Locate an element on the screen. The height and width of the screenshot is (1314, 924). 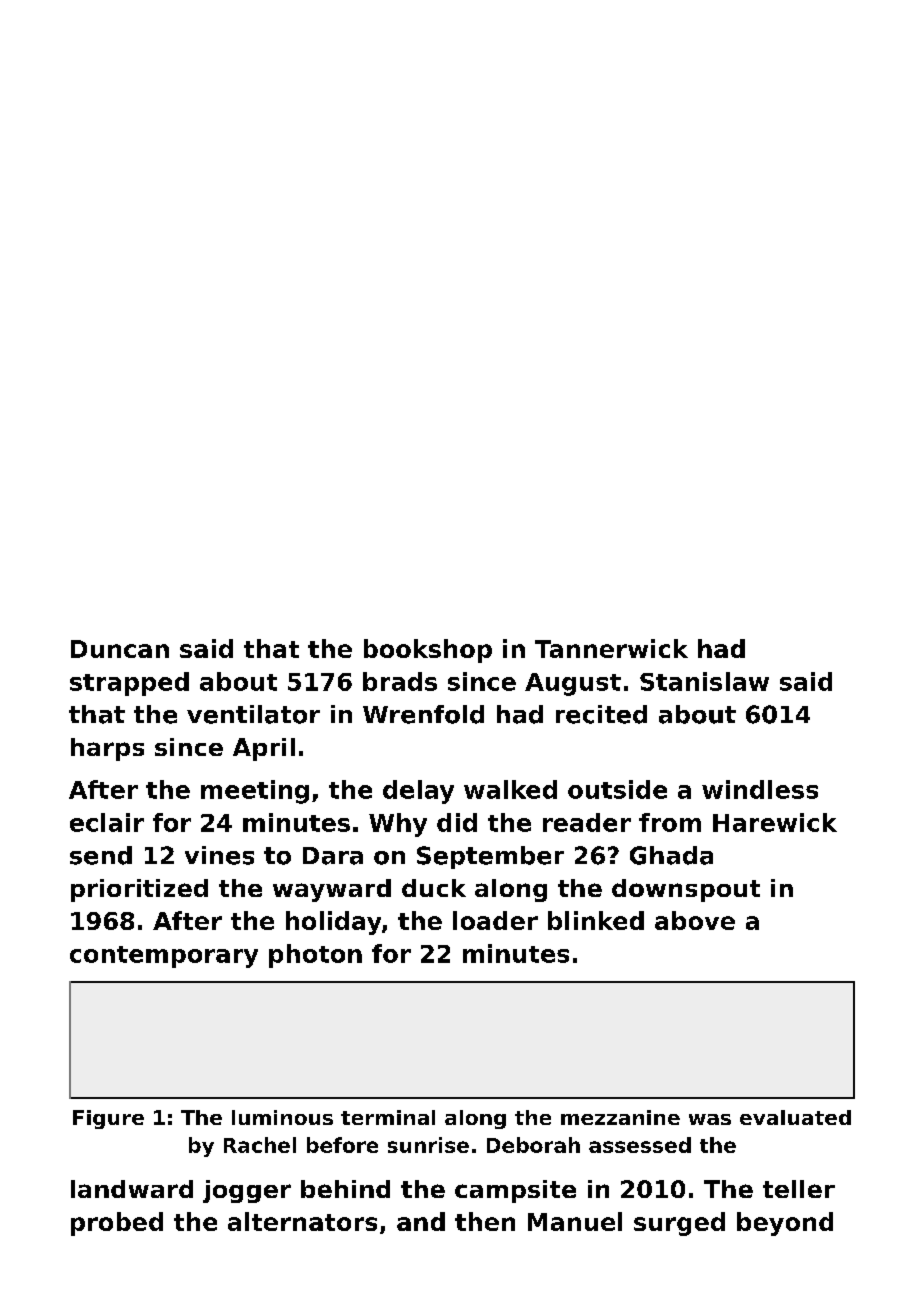
September is located at coordinates (490, 857).
